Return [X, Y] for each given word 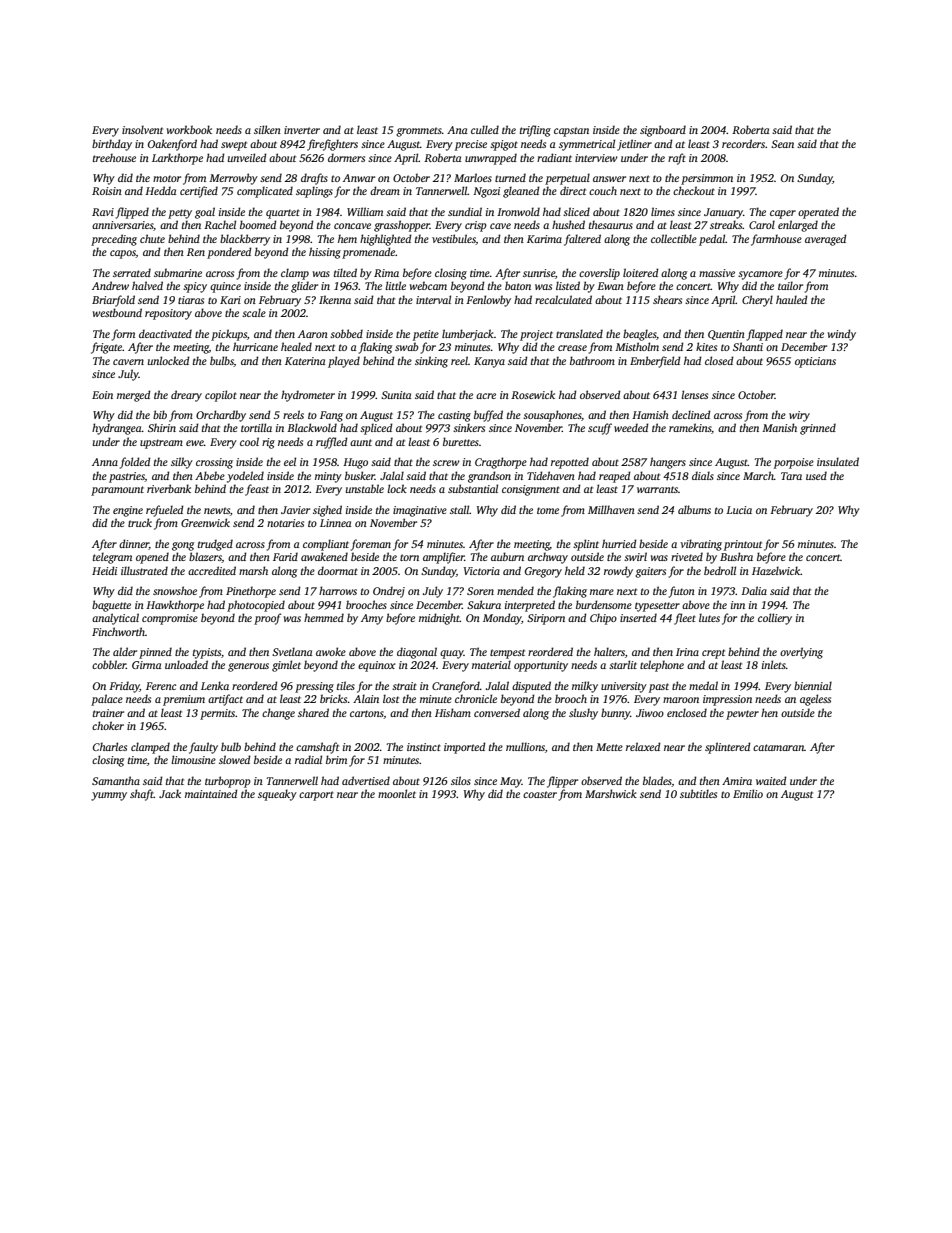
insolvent [142, 129]
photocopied [256, 606]
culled [485, 129]
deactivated [165, 333]
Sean [782, 144]
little [395, 285]
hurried [619, 543]
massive [717, 273]
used [816, 475]
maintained [211, 793]
